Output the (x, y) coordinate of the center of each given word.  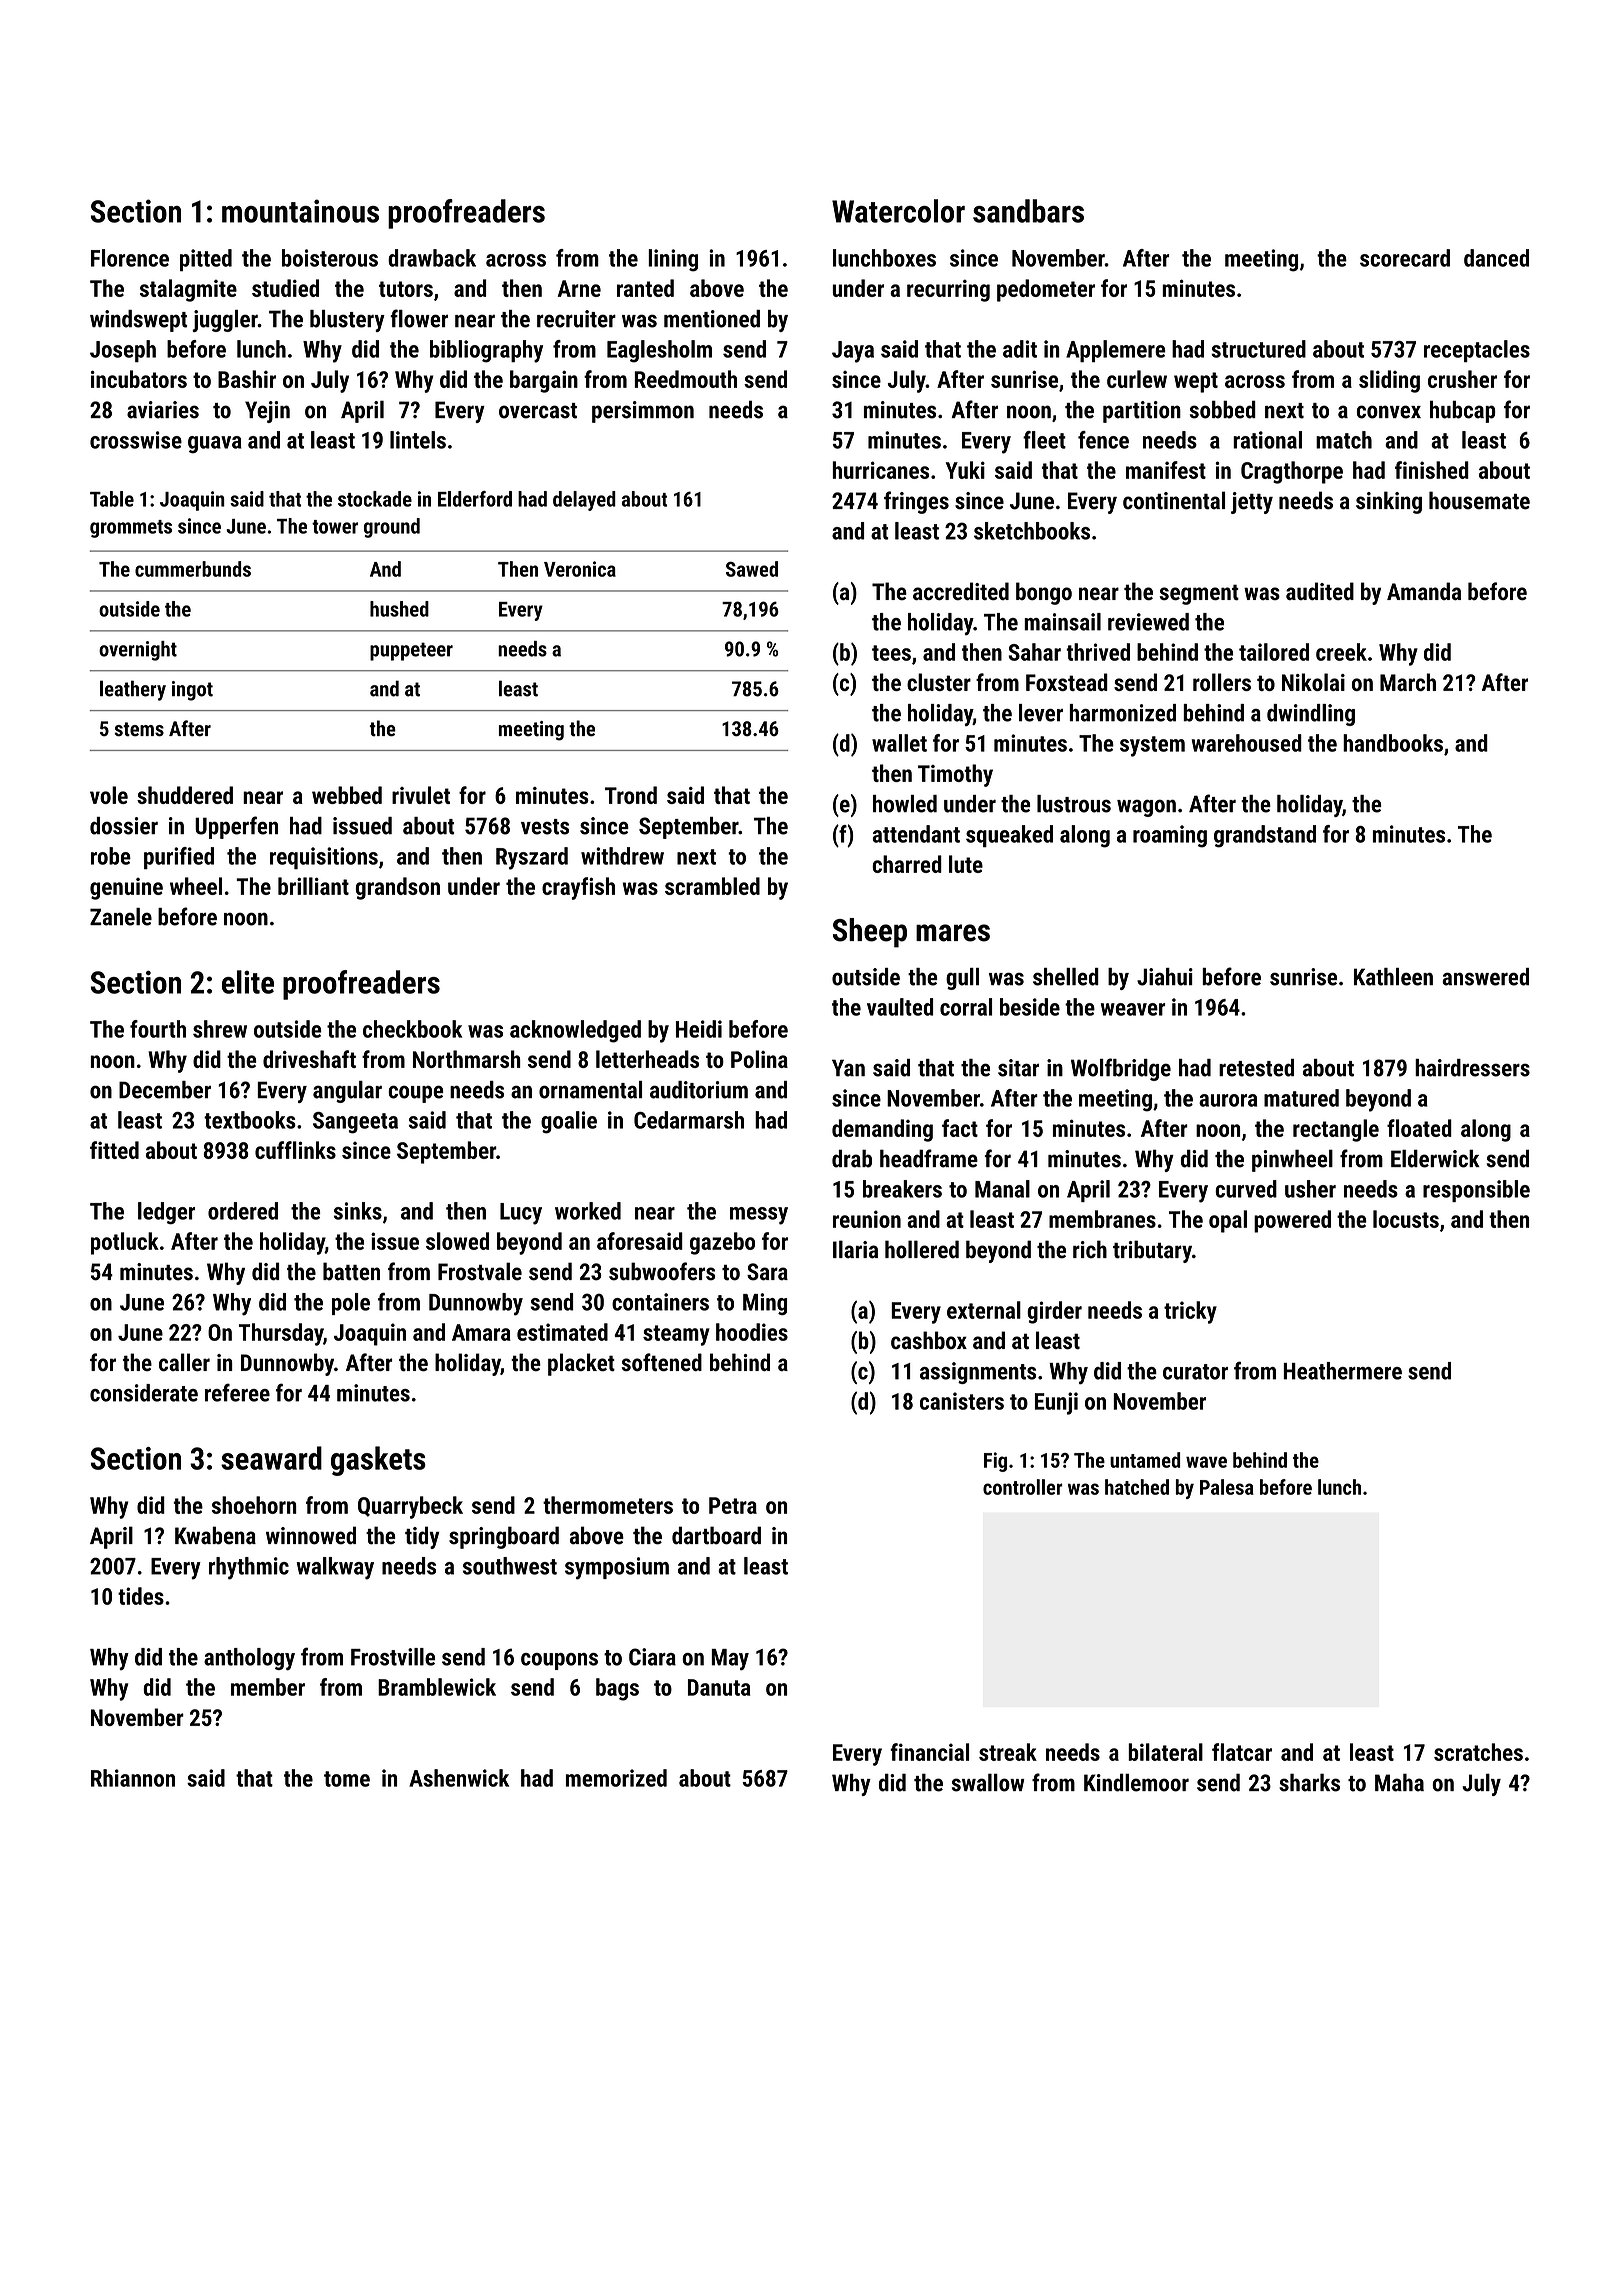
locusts (1406, 1219)
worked (588, 1211)
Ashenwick (459, 1778)
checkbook (412, 1029)
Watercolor (898, 211)
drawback (432, 258)
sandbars (1028, 211)
